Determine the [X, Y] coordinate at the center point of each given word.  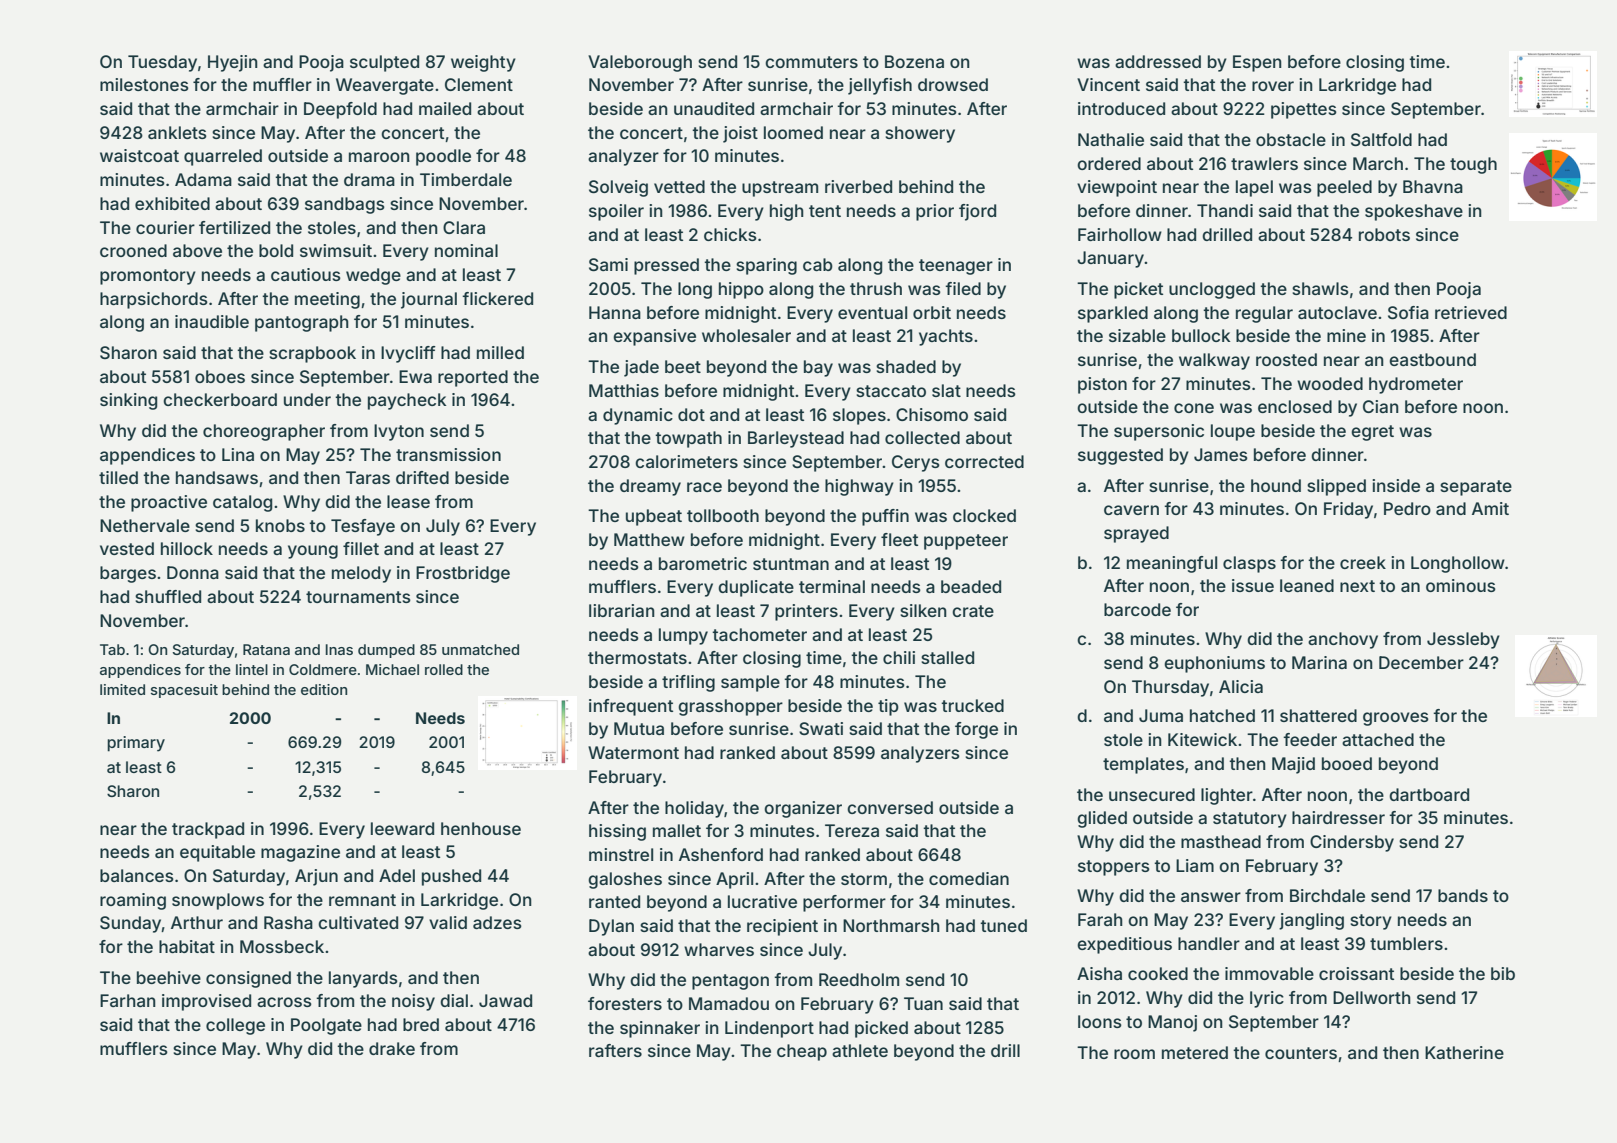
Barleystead [796, 439]
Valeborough [640, 63]
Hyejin [233, 63]
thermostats [637, 657]
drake [392, 1048]
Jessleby [1463, 640]
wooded [1330, 383]
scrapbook [312, 354]
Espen [1257, 63]
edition [324, 689]
